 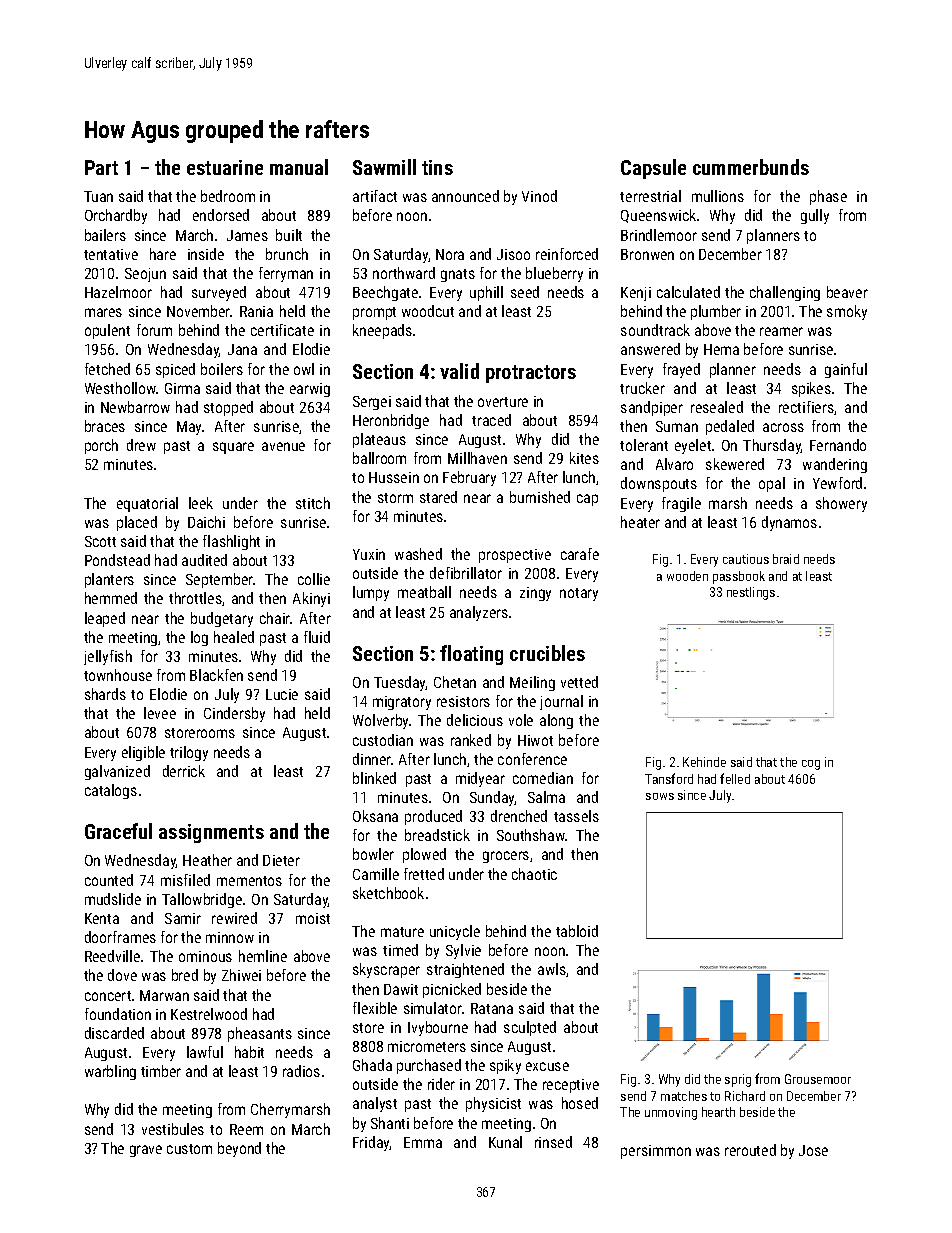 I want to click on felled, so click(x=735, y=778).
